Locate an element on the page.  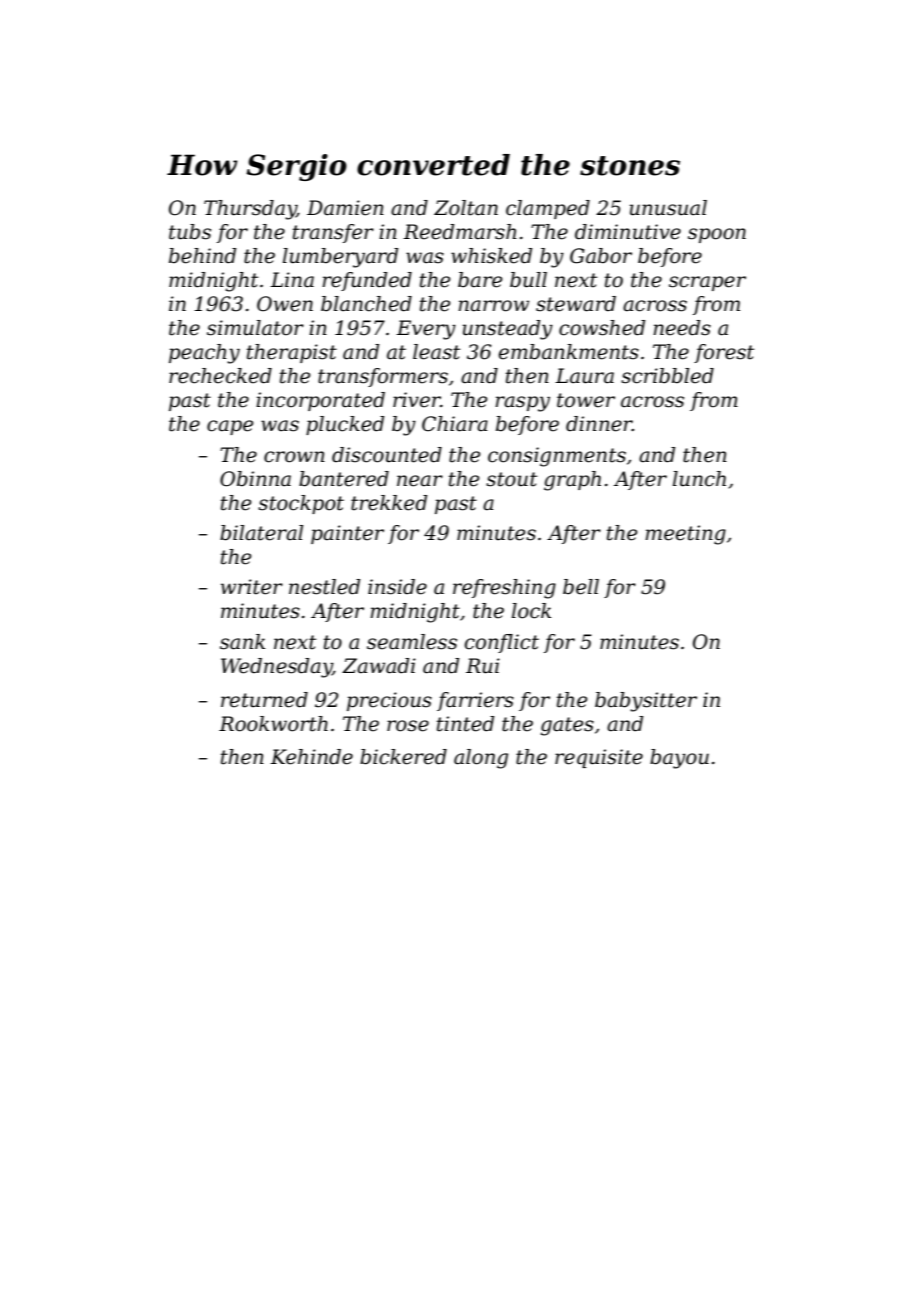
bilateral is located at coordinates (261, 533).
